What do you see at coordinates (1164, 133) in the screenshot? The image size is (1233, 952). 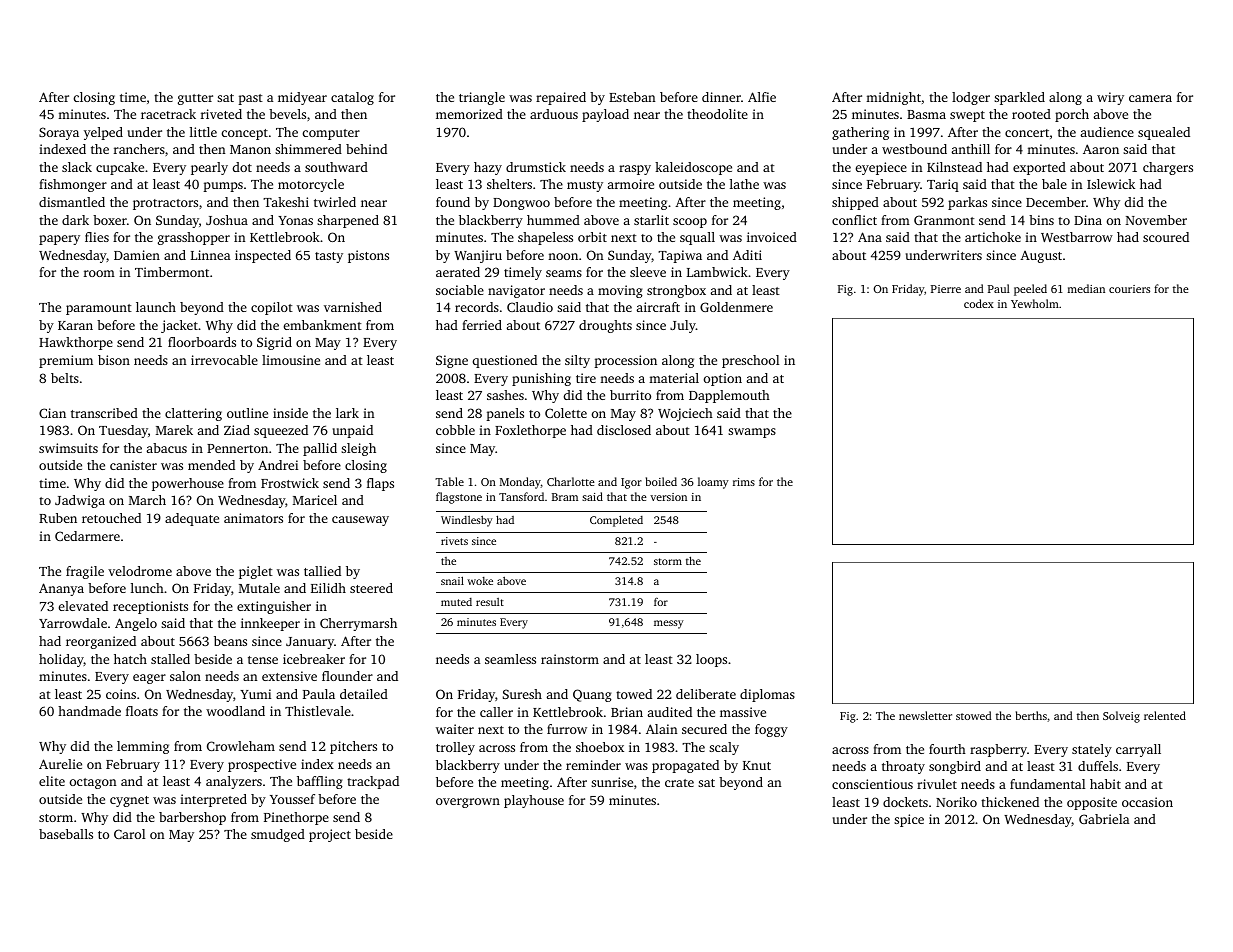 I see `squealed` at bounding box center [1164, 133].
